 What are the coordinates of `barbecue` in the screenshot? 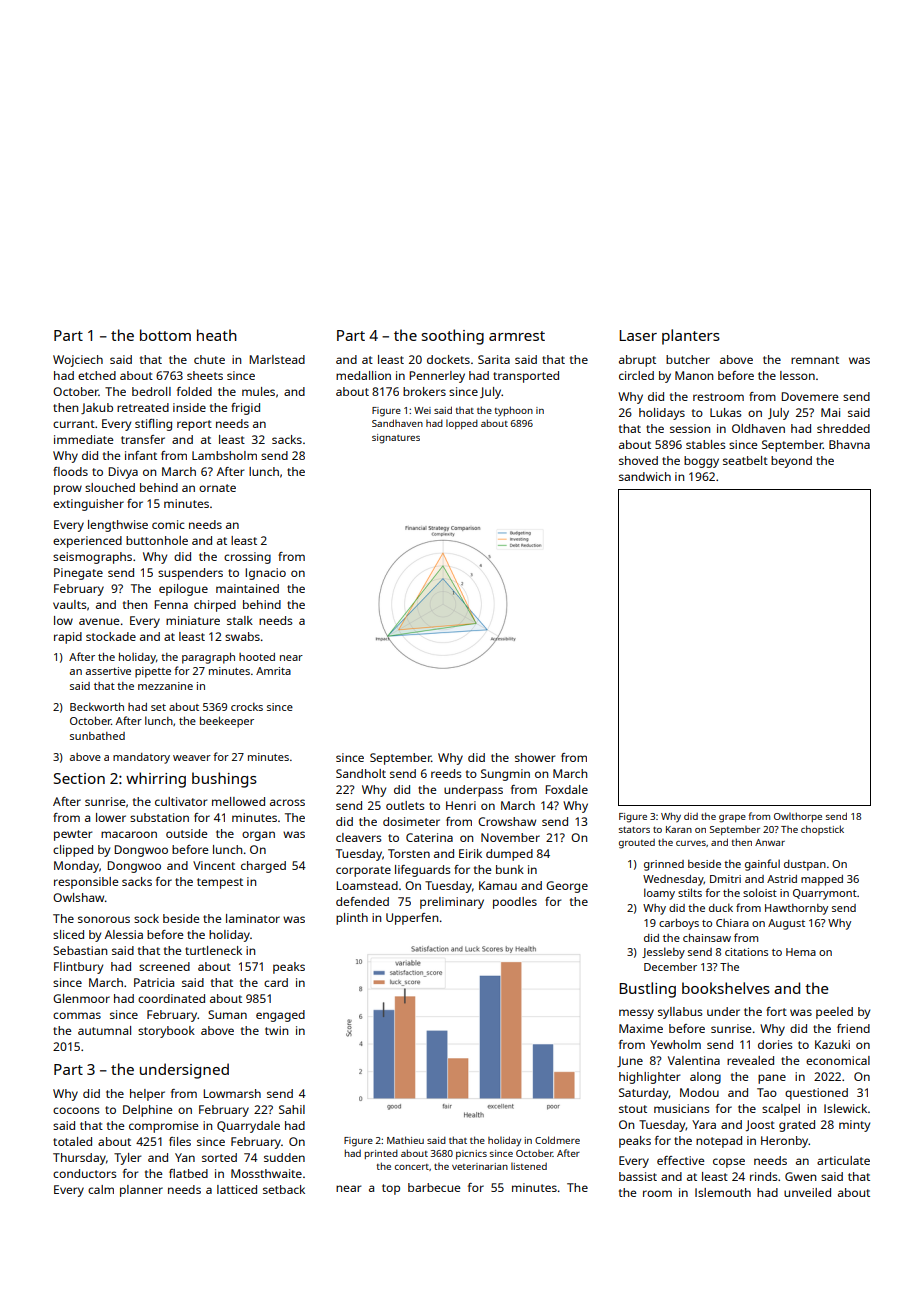 It's located at (434, 1187).
